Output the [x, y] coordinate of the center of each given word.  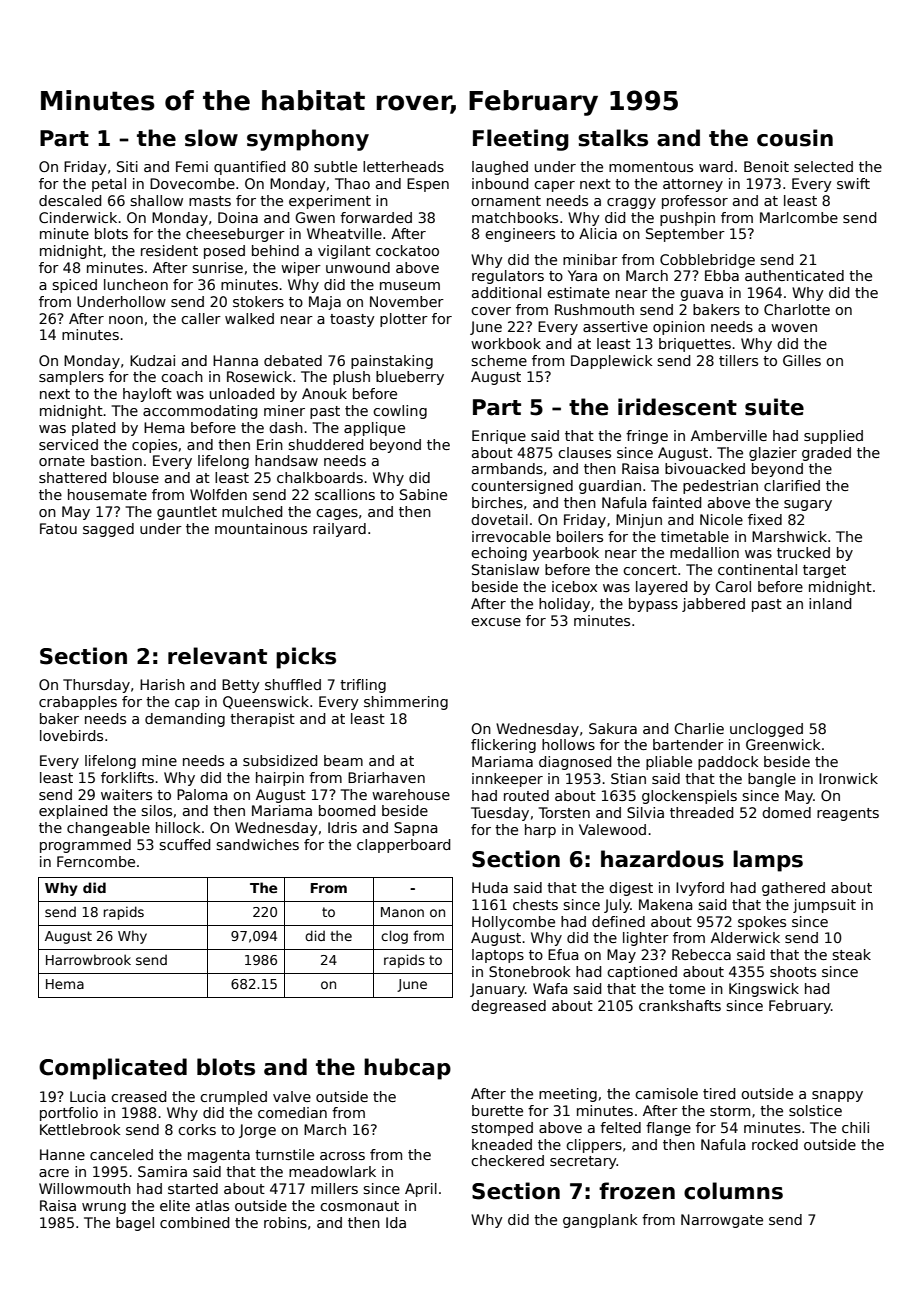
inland [830, 603]
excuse [496, 622]
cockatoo [407, 250]
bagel [135, 1224]
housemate [107, 494]
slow [211, 138]
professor [695, 202]
